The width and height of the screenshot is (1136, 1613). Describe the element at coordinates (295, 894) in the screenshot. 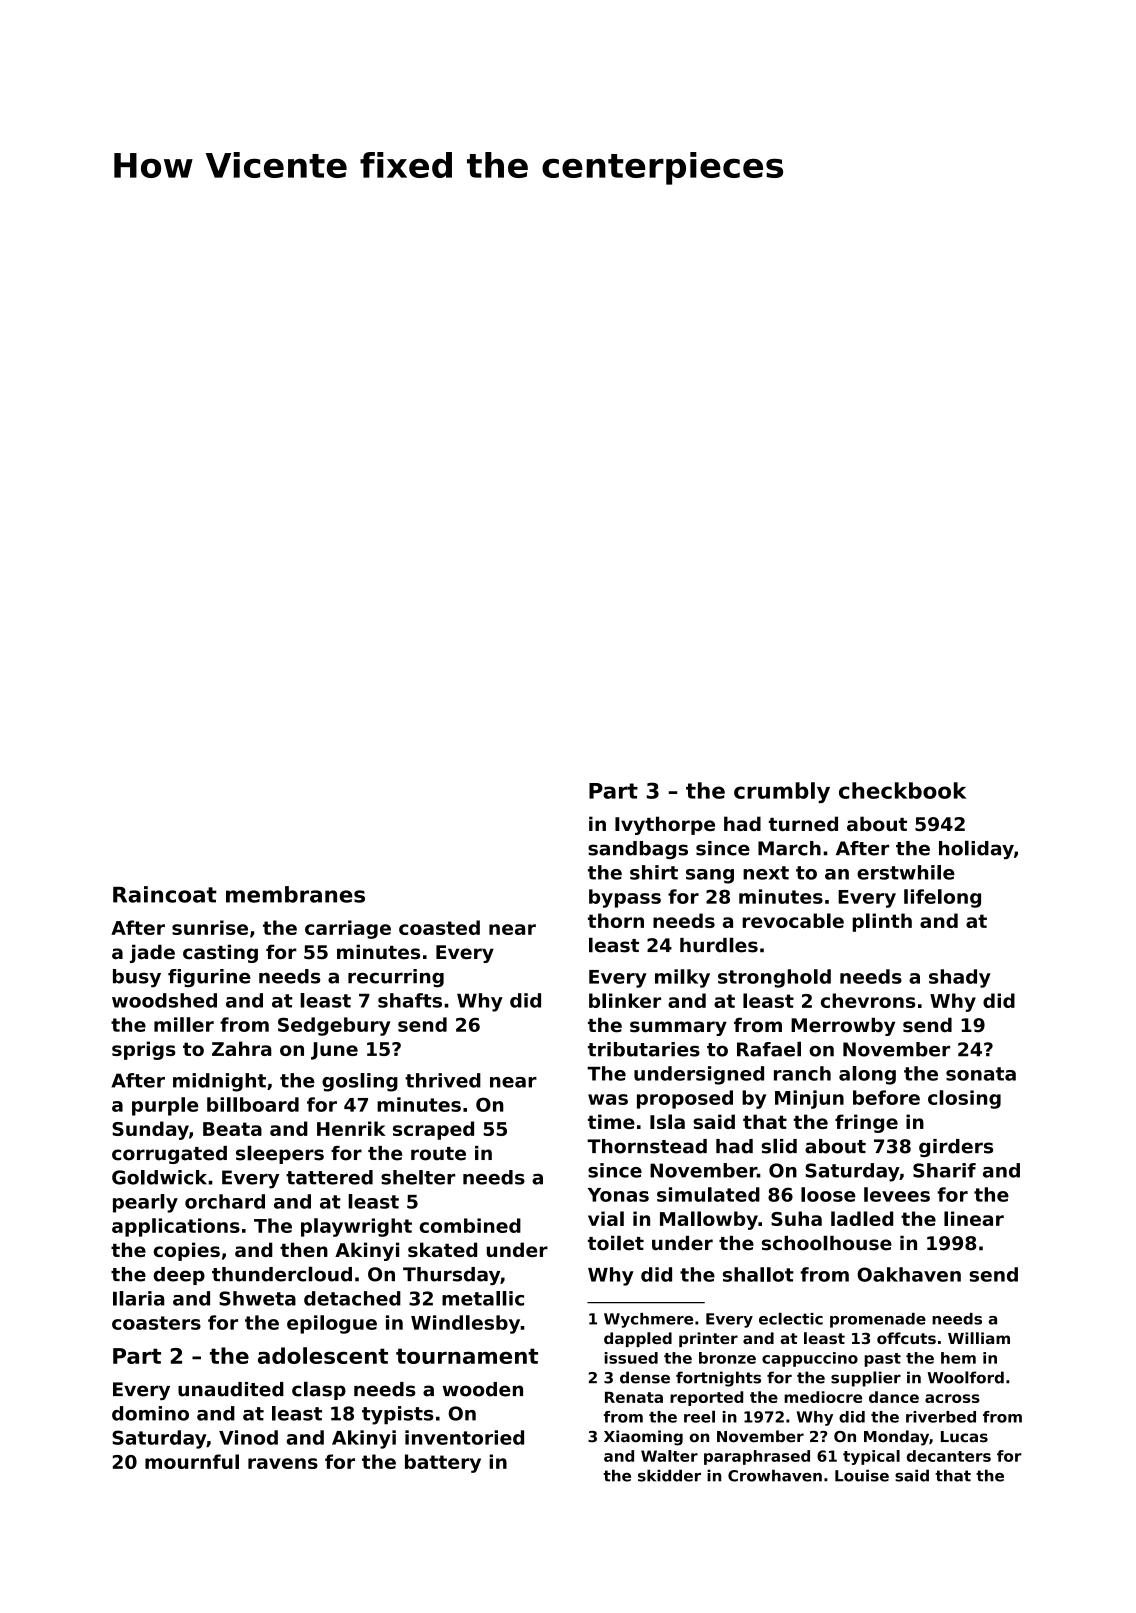

I see `membranes` at that location.
